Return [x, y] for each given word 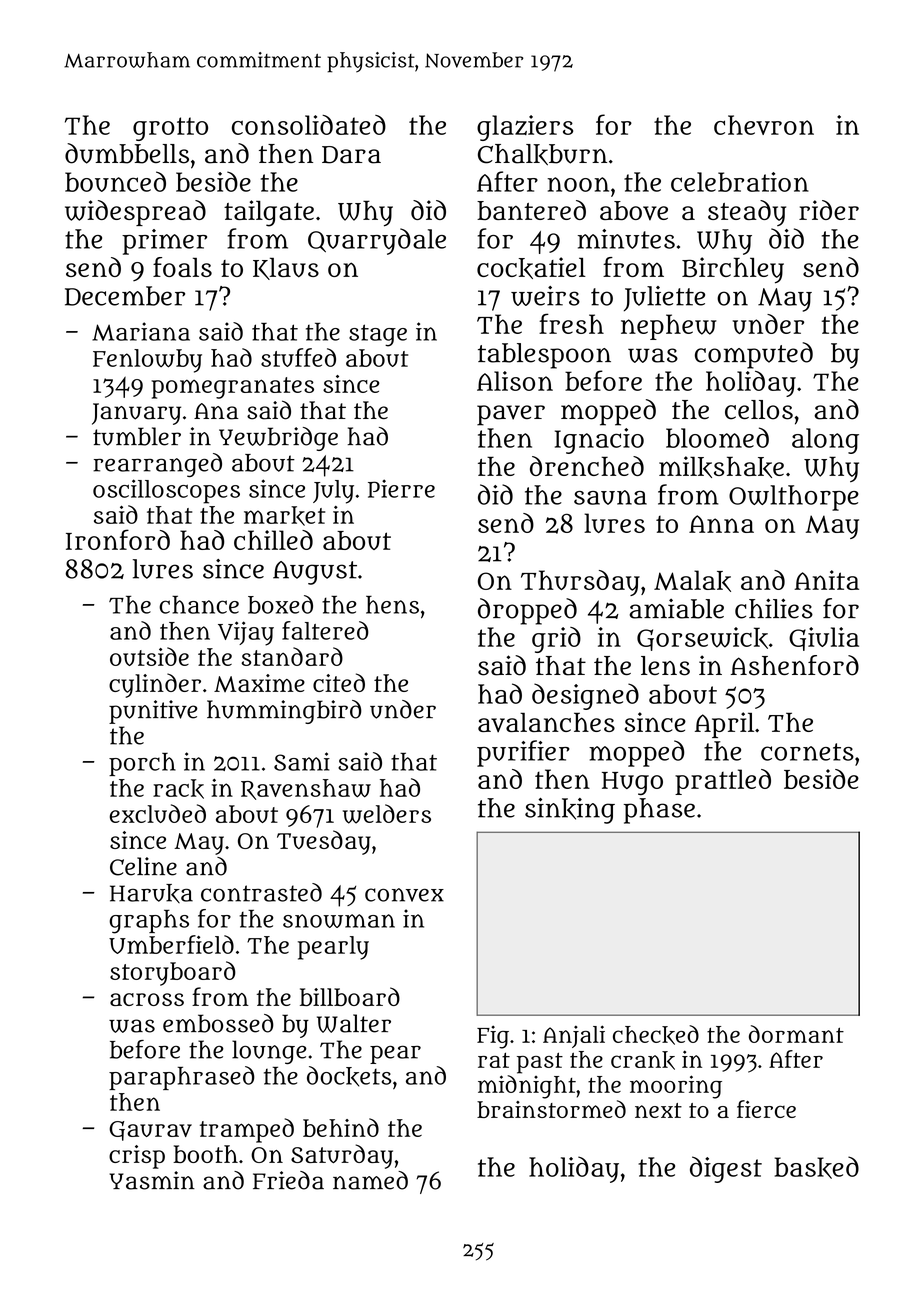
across [147, 999]
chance [199, 605]
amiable [676, 609]
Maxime [259, 683]
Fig [493, 1037]
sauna [610, 497]
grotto [170, 129]
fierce [766, 1109]
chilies [774, 608]
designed [585, 696]
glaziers [525, 128]
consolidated [309, 125]
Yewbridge [278, 439]
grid [556, 640]
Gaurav [150, 1131]
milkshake [721, 467]
